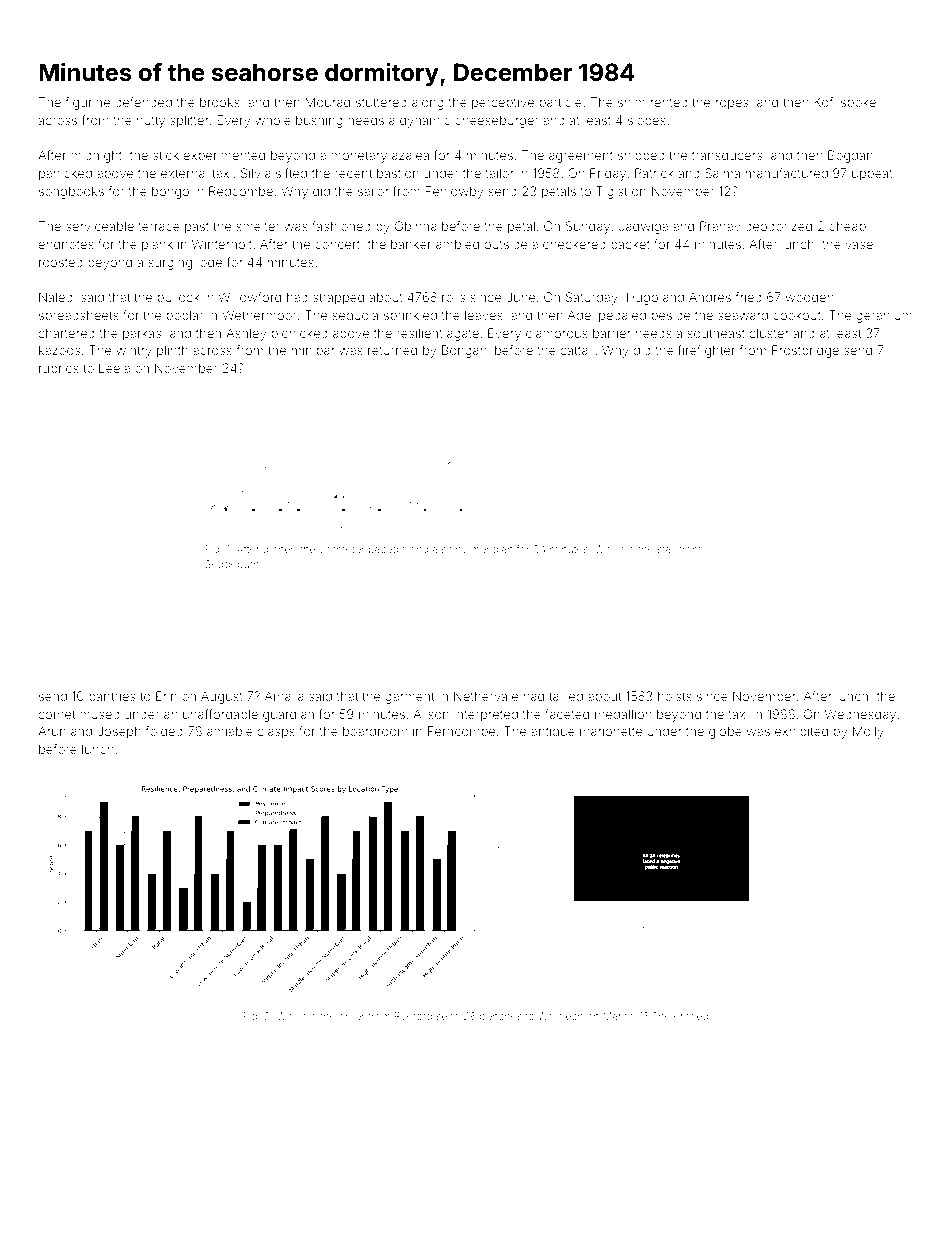  What do you see at coordinates (868, 732) in the screenshot?
I see `Molly` at bounding box center [868, 732].
